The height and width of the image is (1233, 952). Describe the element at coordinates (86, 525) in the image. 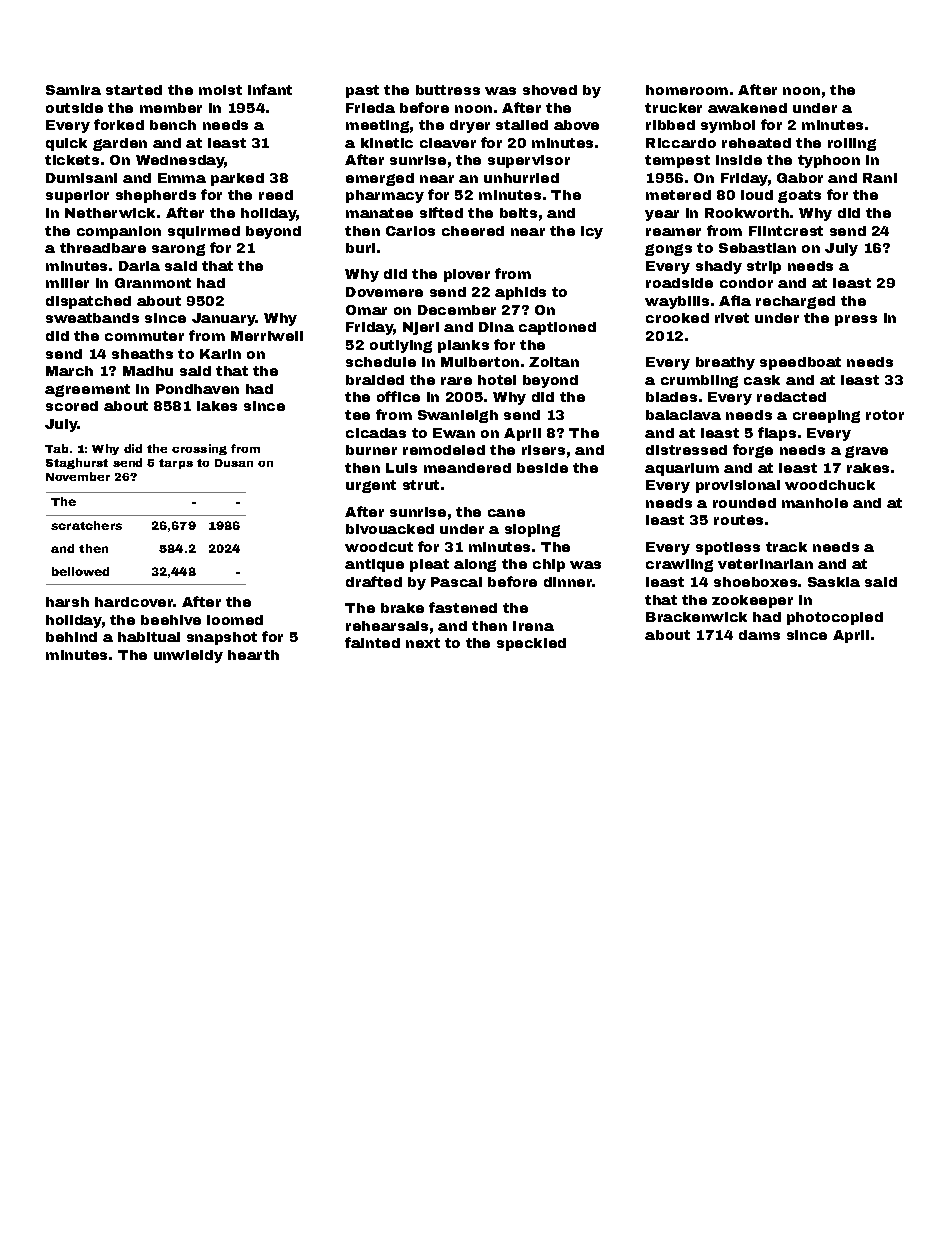

I see `scratchers` at that location.
